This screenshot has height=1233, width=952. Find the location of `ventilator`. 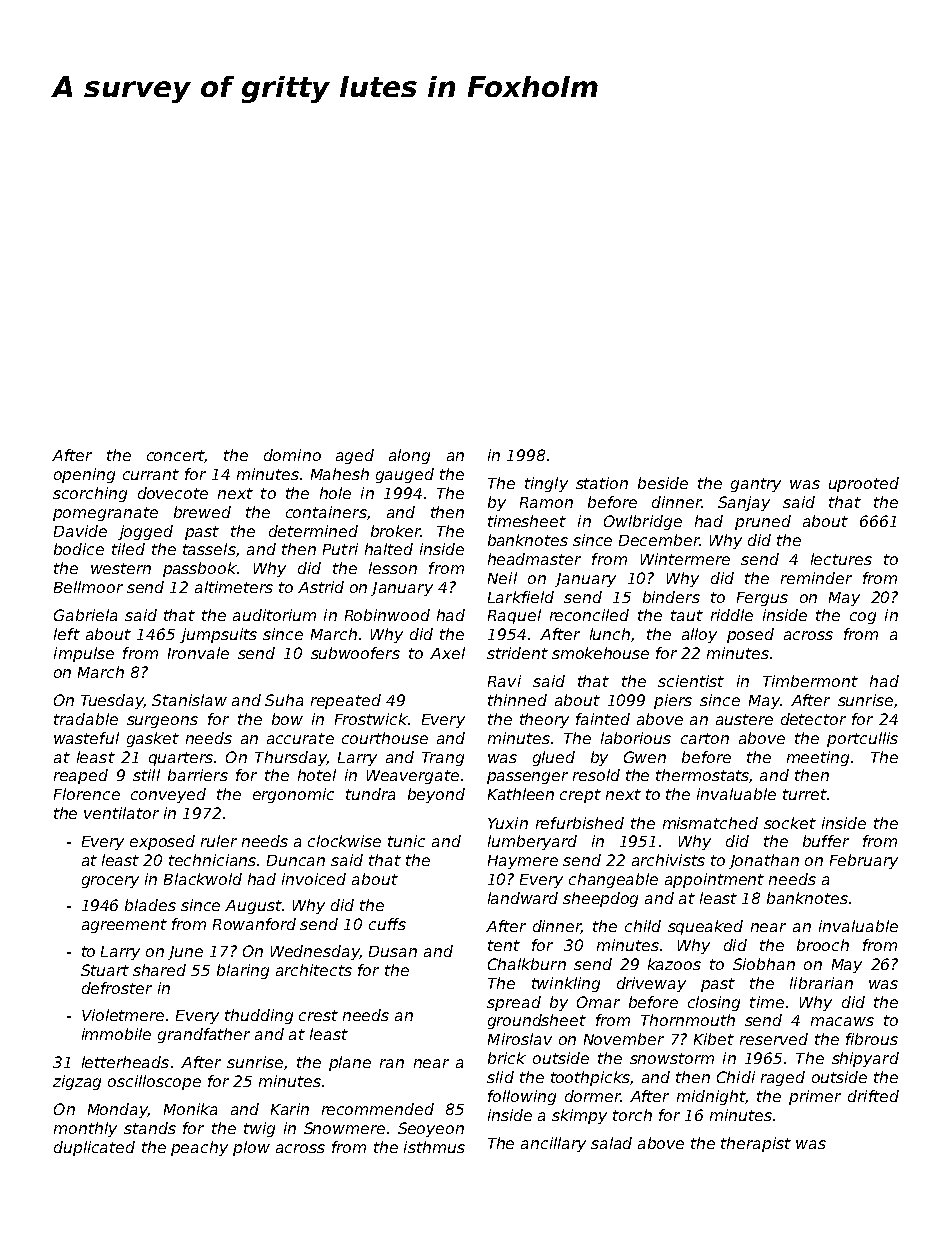

ventilator is located at coordinates (121, 813).
